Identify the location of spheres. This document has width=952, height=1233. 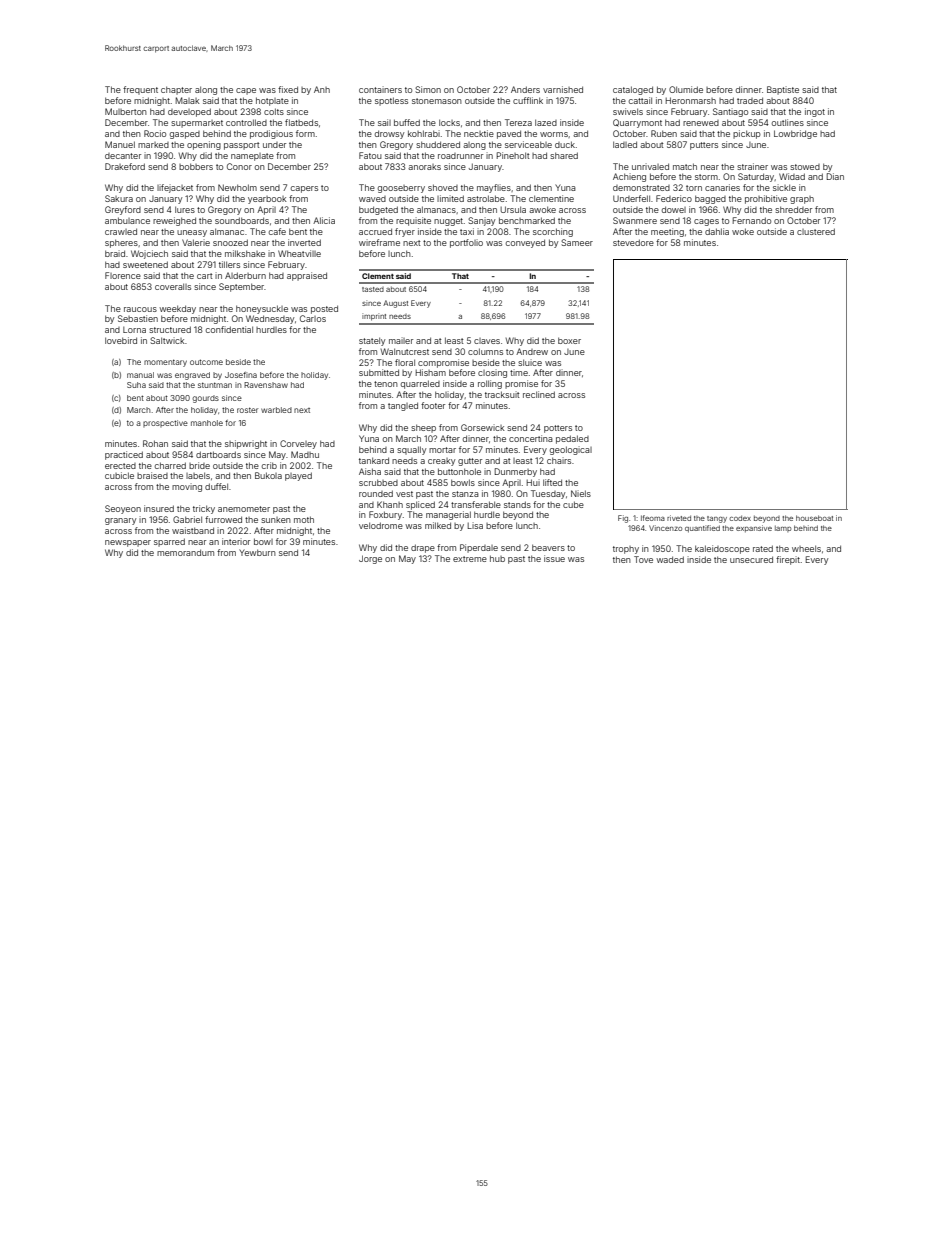
(121, 243).
